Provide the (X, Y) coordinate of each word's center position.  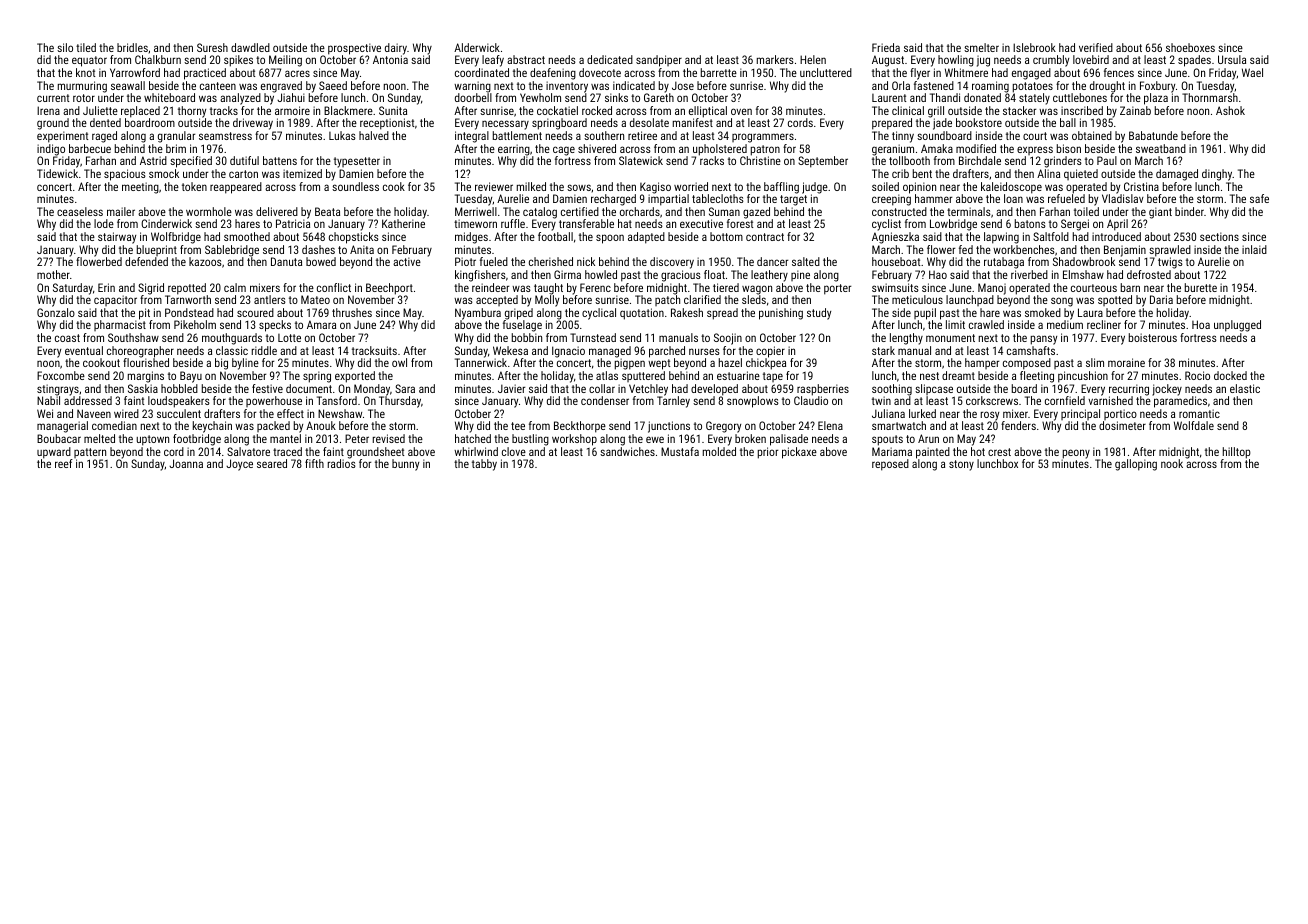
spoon (610, 239)
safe (1259, 198)
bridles (132, 47)
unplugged (1237, 326)
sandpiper (659, 61)
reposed (890, 465)
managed (610, 352)
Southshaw (133, 337)
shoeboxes (1190, 47)
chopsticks (354, 238)
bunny (405, 465)
